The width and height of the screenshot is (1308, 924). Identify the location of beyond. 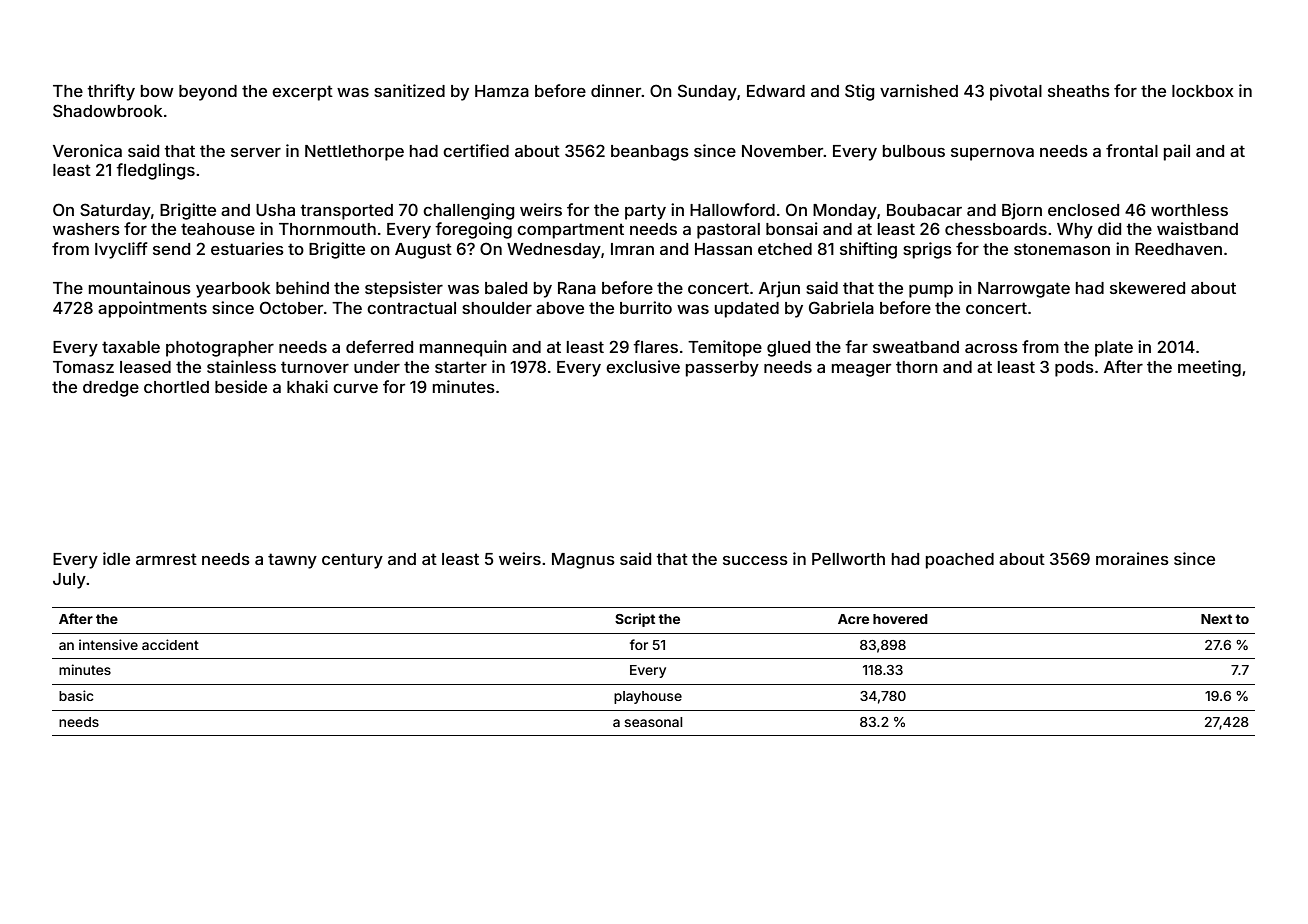
(208, 93).
